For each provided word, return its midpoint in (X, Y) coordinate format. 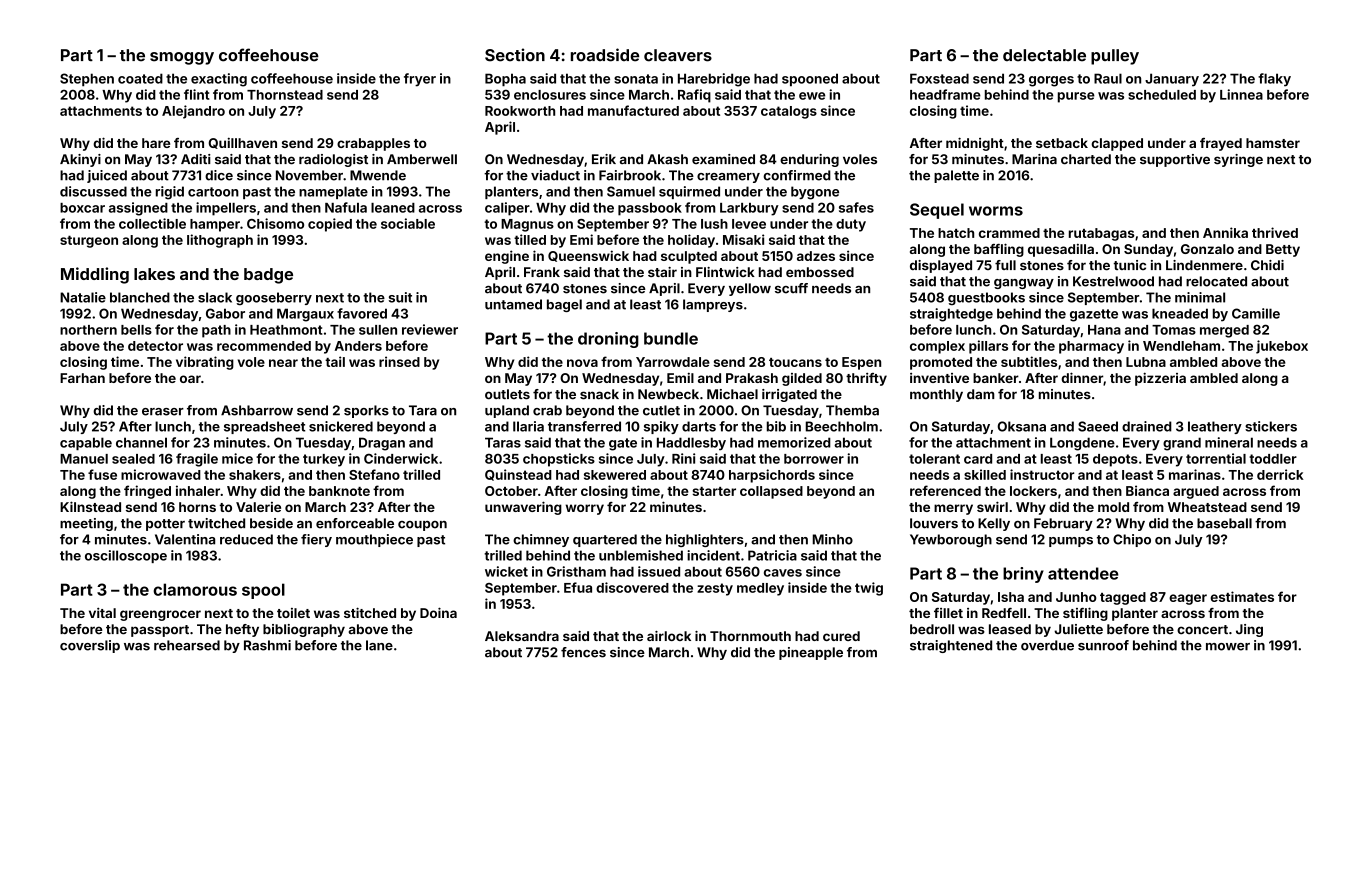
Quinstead (518, 475)
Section (515, 55)
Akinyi (80, 160)
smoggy (182, 58)
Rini (683, 458)
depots (1115, 460)
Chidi (1267, 265)
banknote (339, 491)
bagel (564, 305)
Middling (95, 275)
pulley (1115, 57)
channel (141, 442)
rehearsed (187, 645)
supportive (1175, 160)
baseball (1224, 523)
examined (723, 159)
